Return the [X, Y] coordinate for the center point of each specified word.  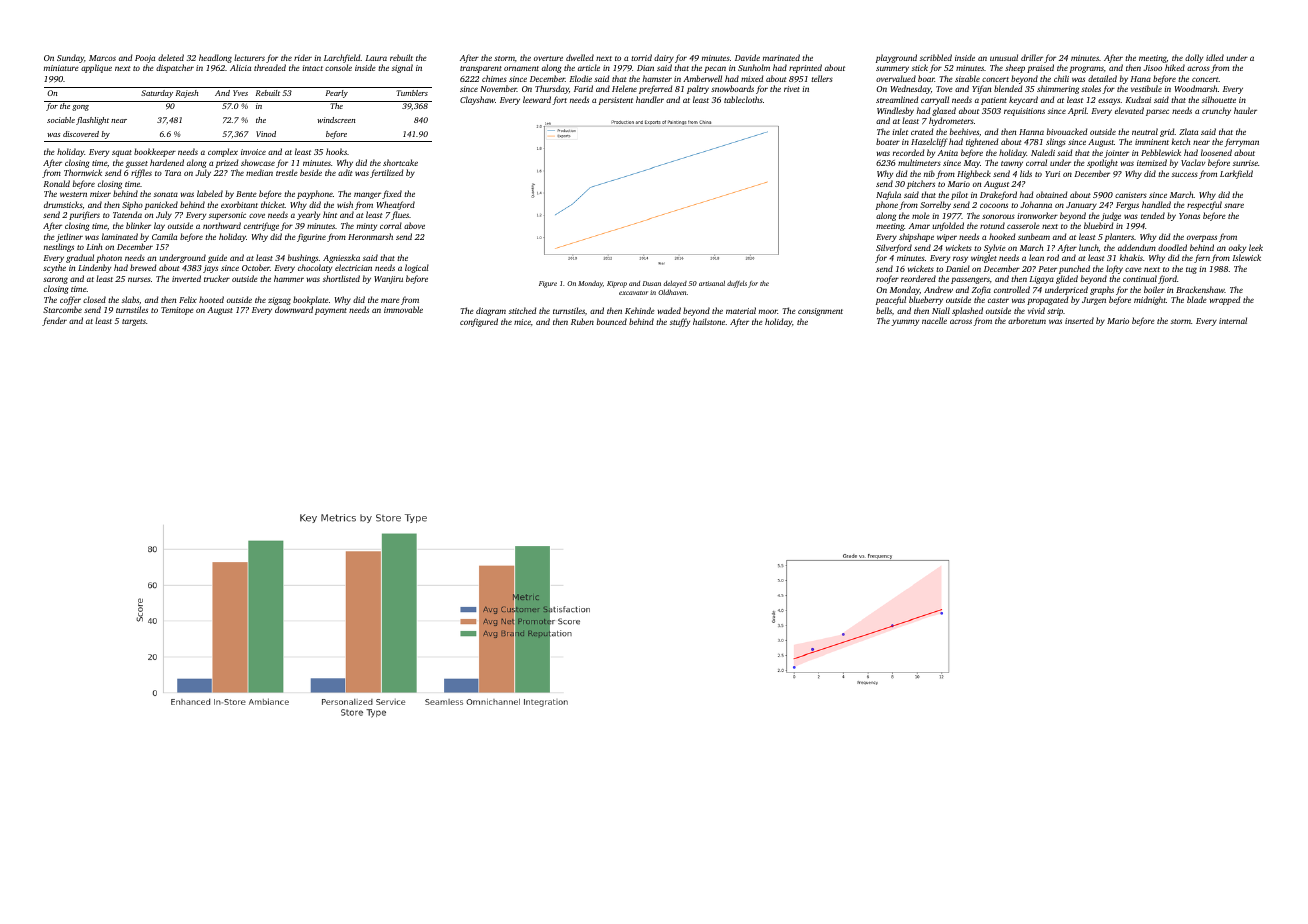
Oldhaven [672, 292]
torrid [641, 57]
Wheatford [396, 205]
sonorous [998, 216]
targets [134, 322]
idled [1215, 57]
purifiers [84, 215]
